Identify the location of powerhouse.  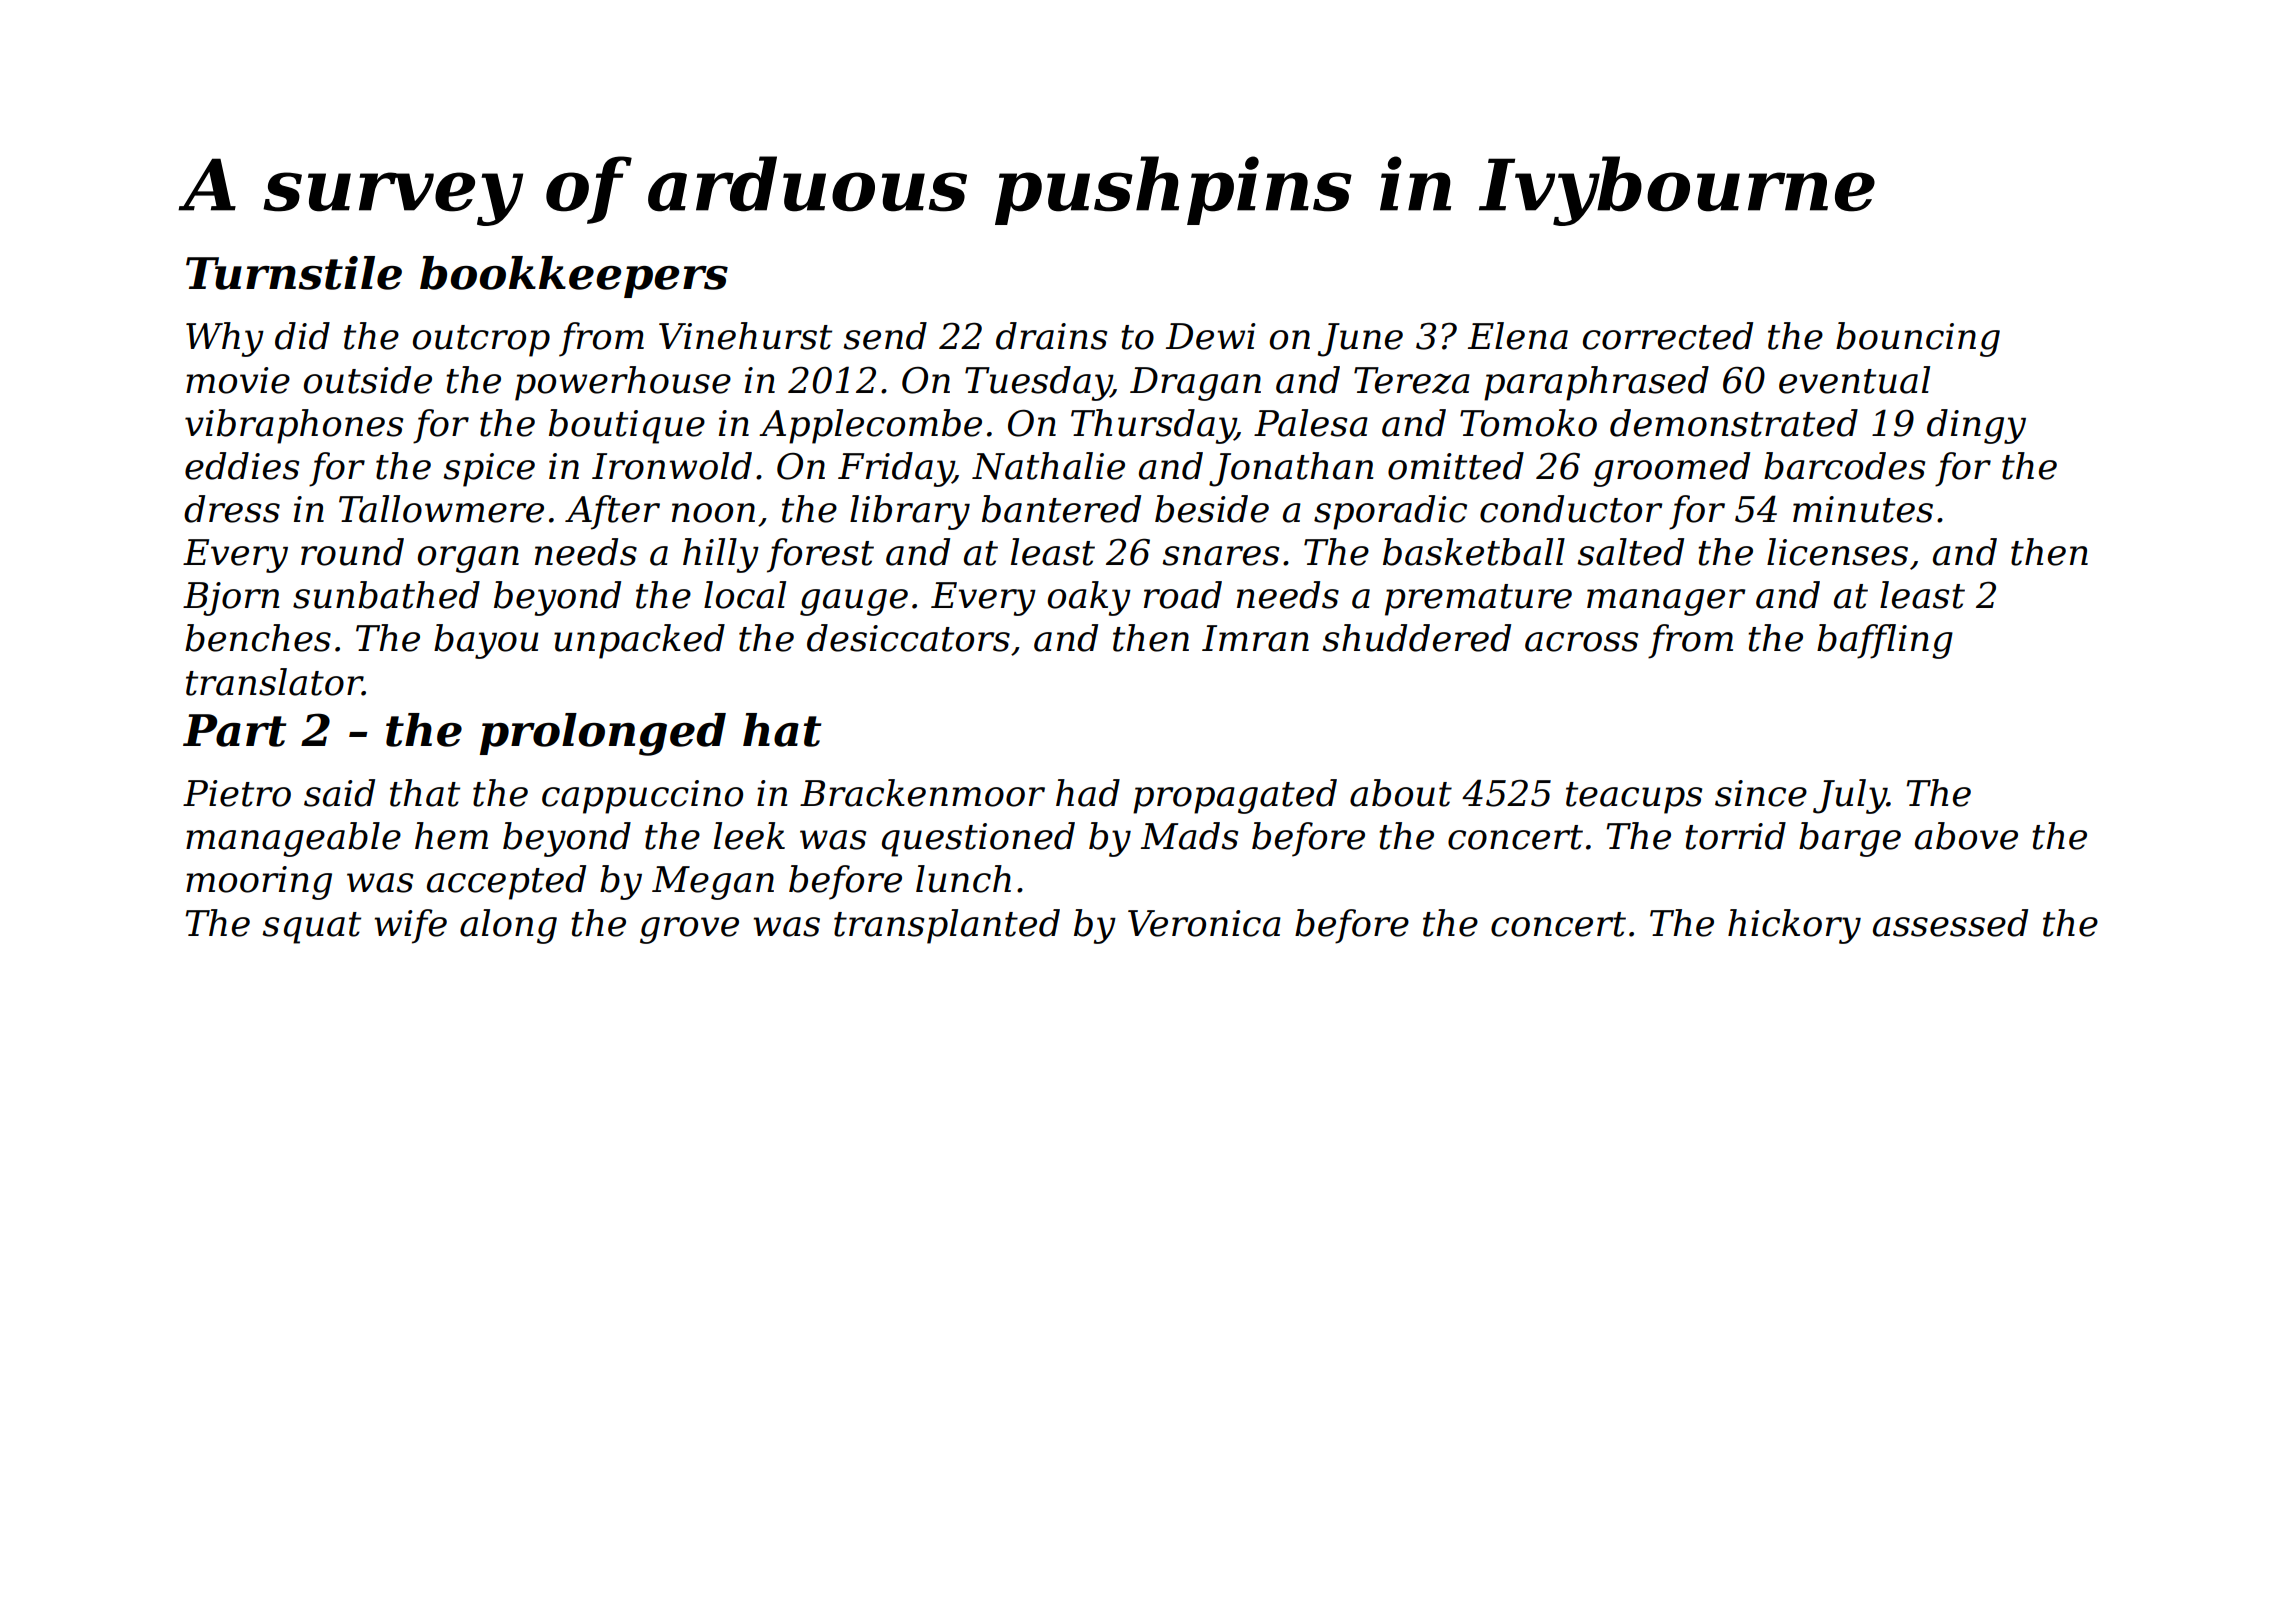
(623, 383).
